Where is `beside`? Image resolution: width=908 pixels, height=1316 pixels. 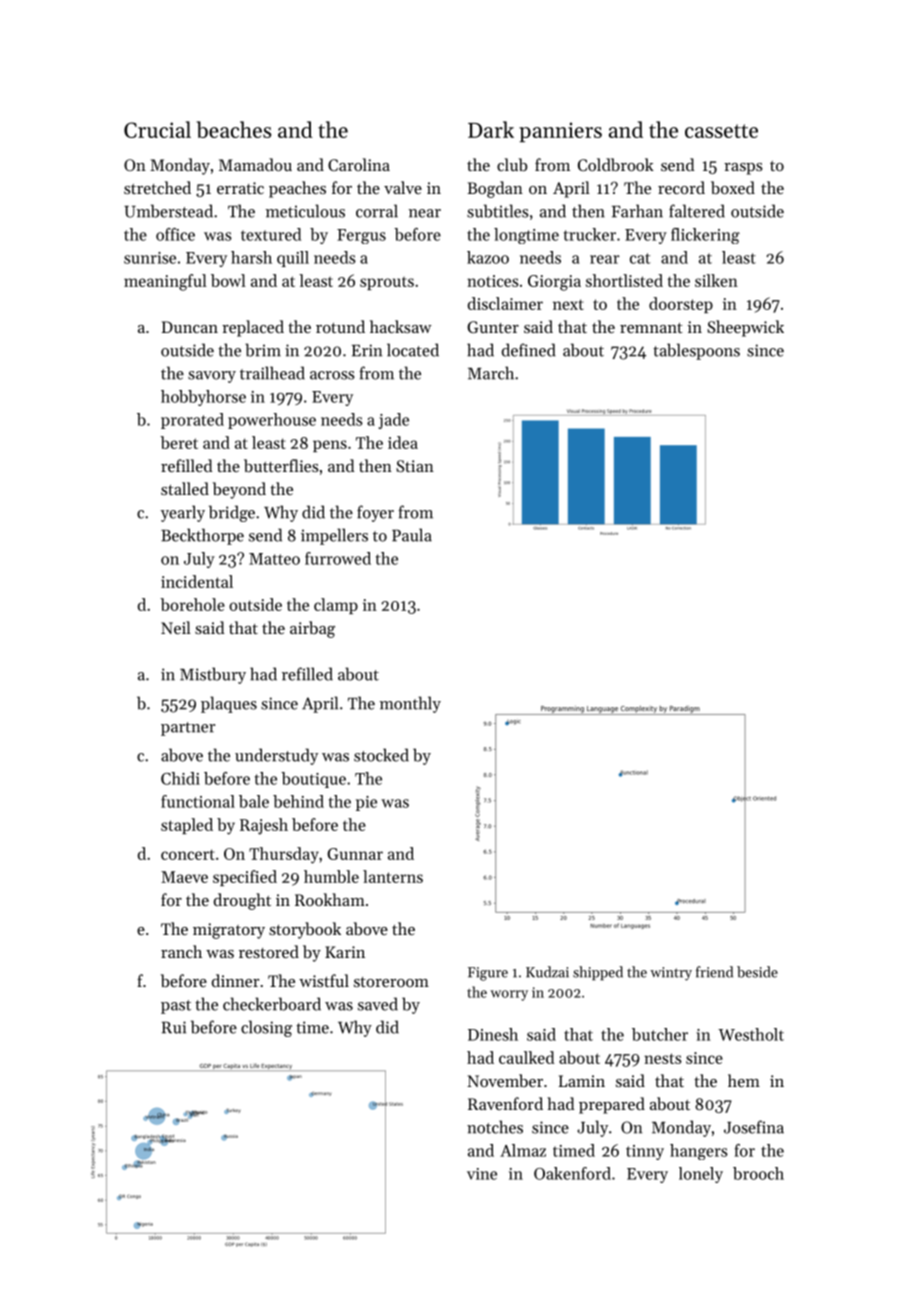
beside is located at coordinates (757, 972).
